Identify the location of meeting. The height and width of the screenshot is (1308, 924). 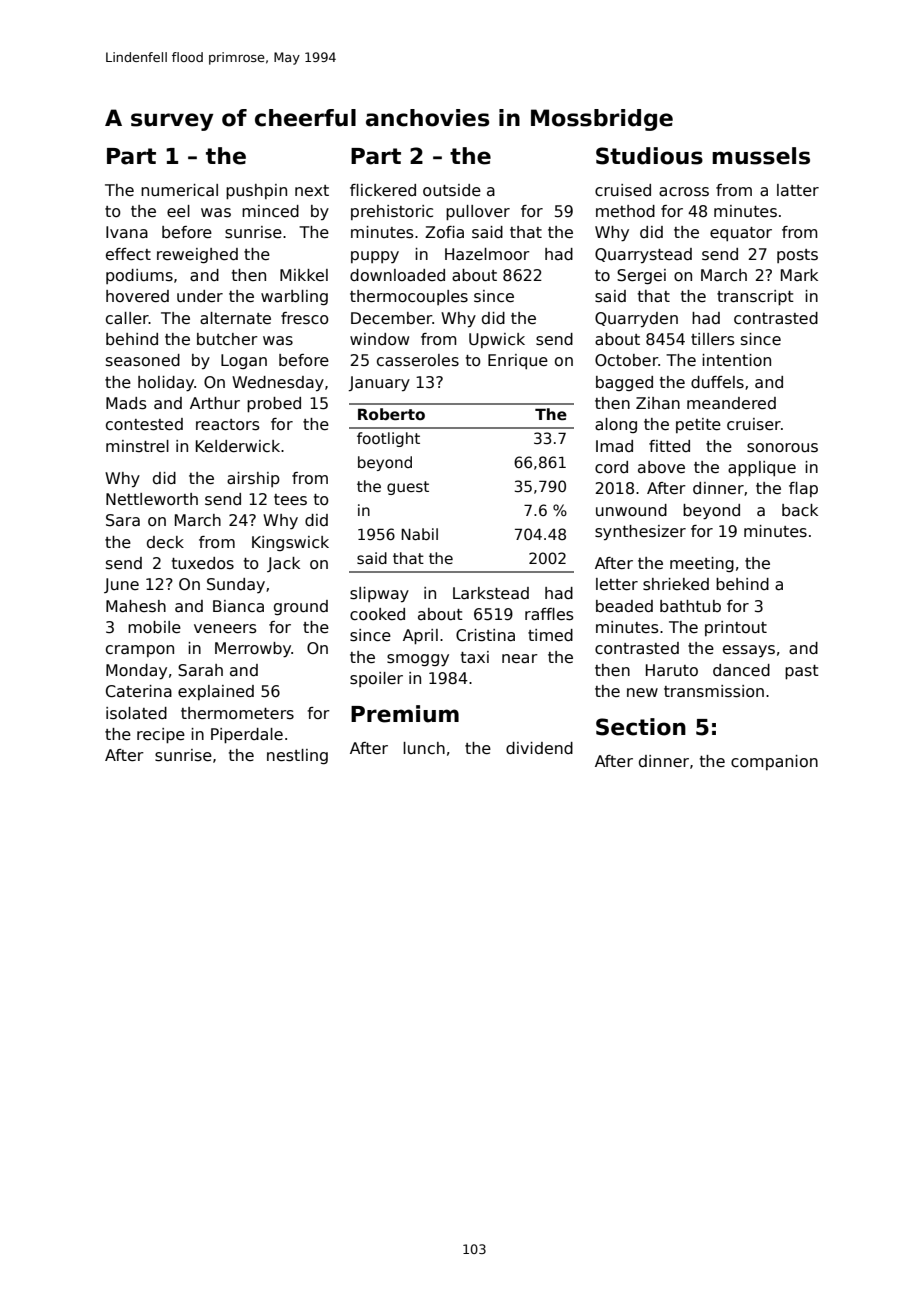
(702, 564).
